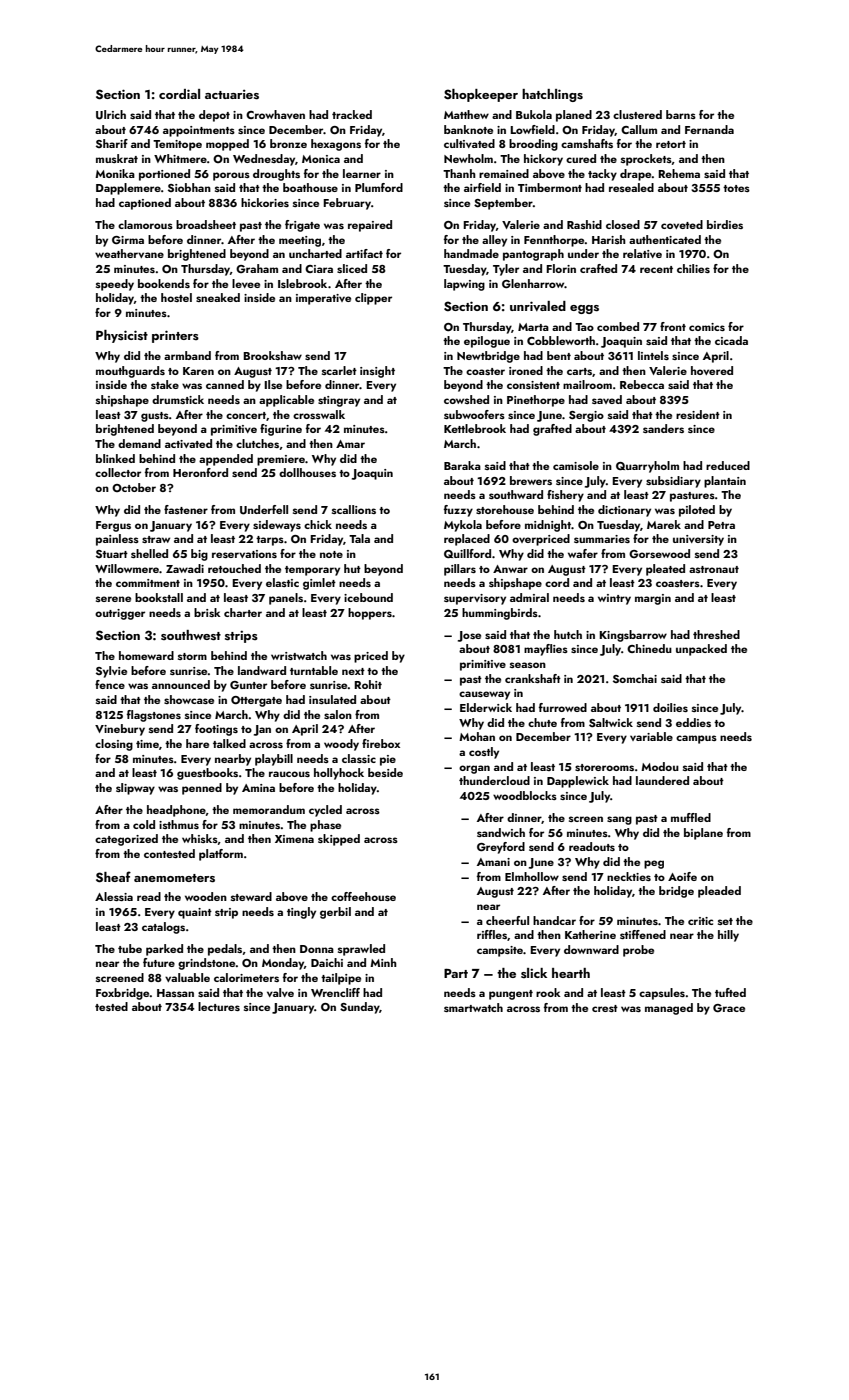 The image size is (849, 1400). I want to click on lectures, so click(219, 1006).
